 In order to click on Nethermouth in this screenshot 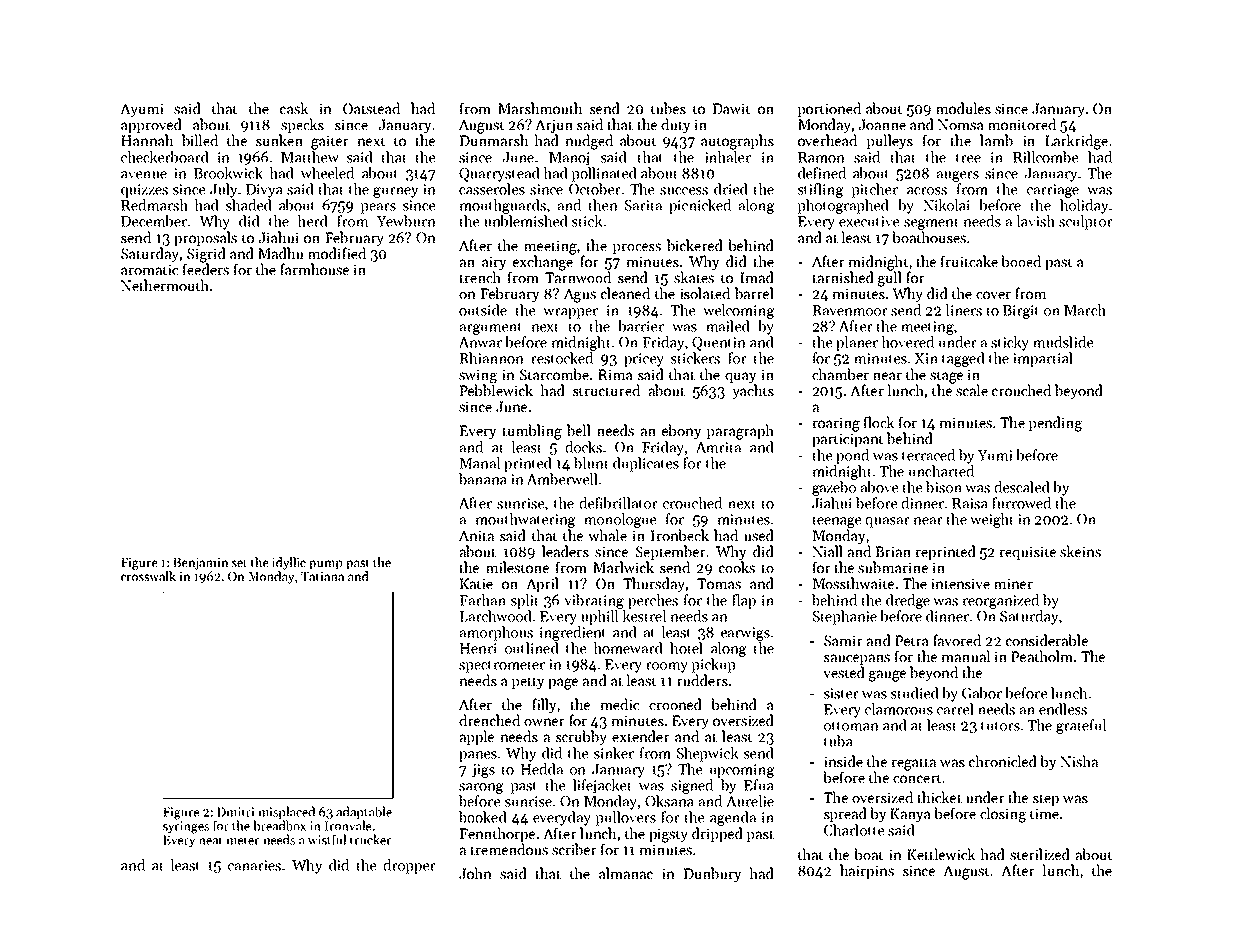, I will do `click(165, 285)`.
